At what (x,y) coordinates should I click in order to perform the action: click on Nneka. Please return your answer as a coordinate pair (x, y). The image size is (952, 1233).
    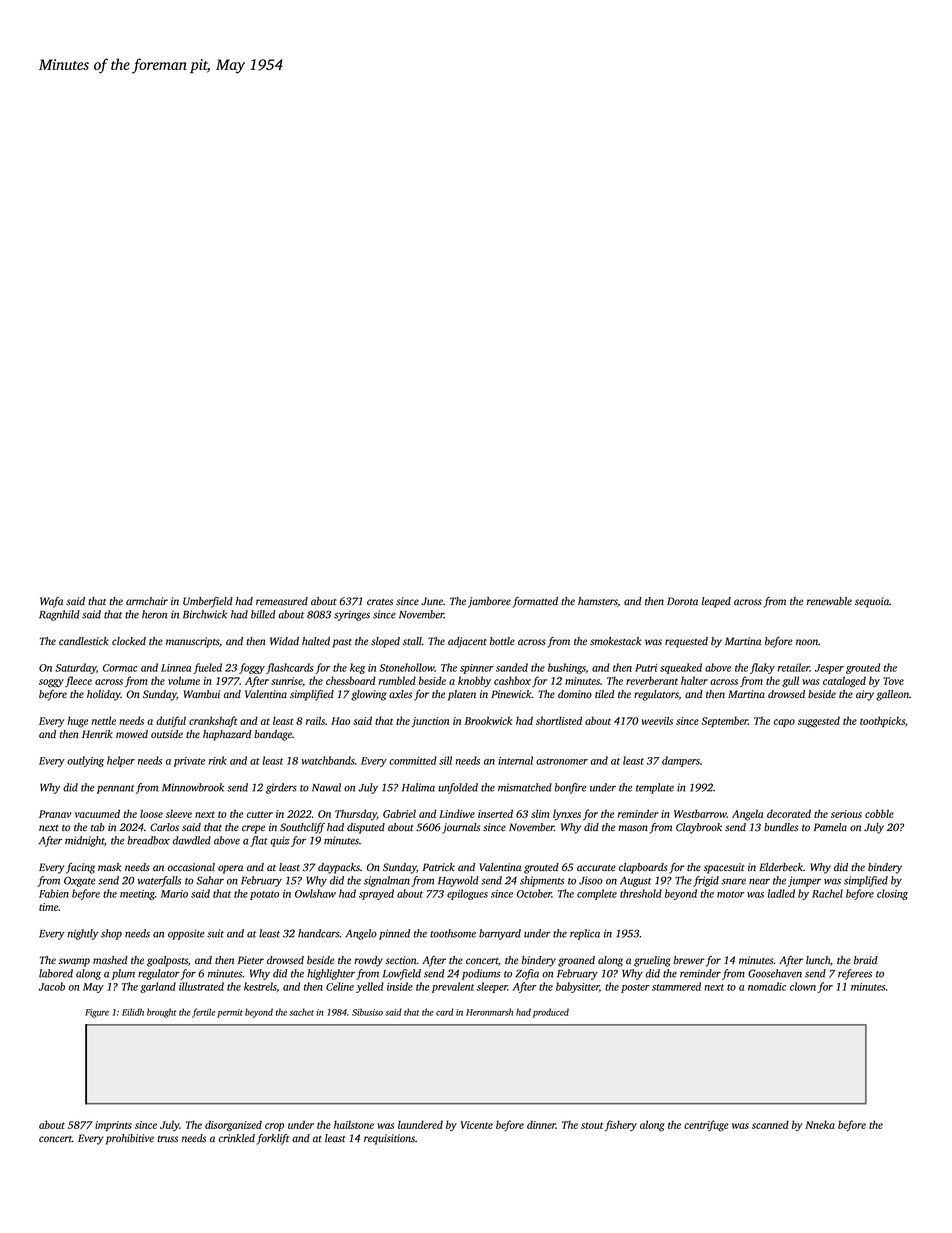
    Looking at the image, I should click on (820, 1124).
